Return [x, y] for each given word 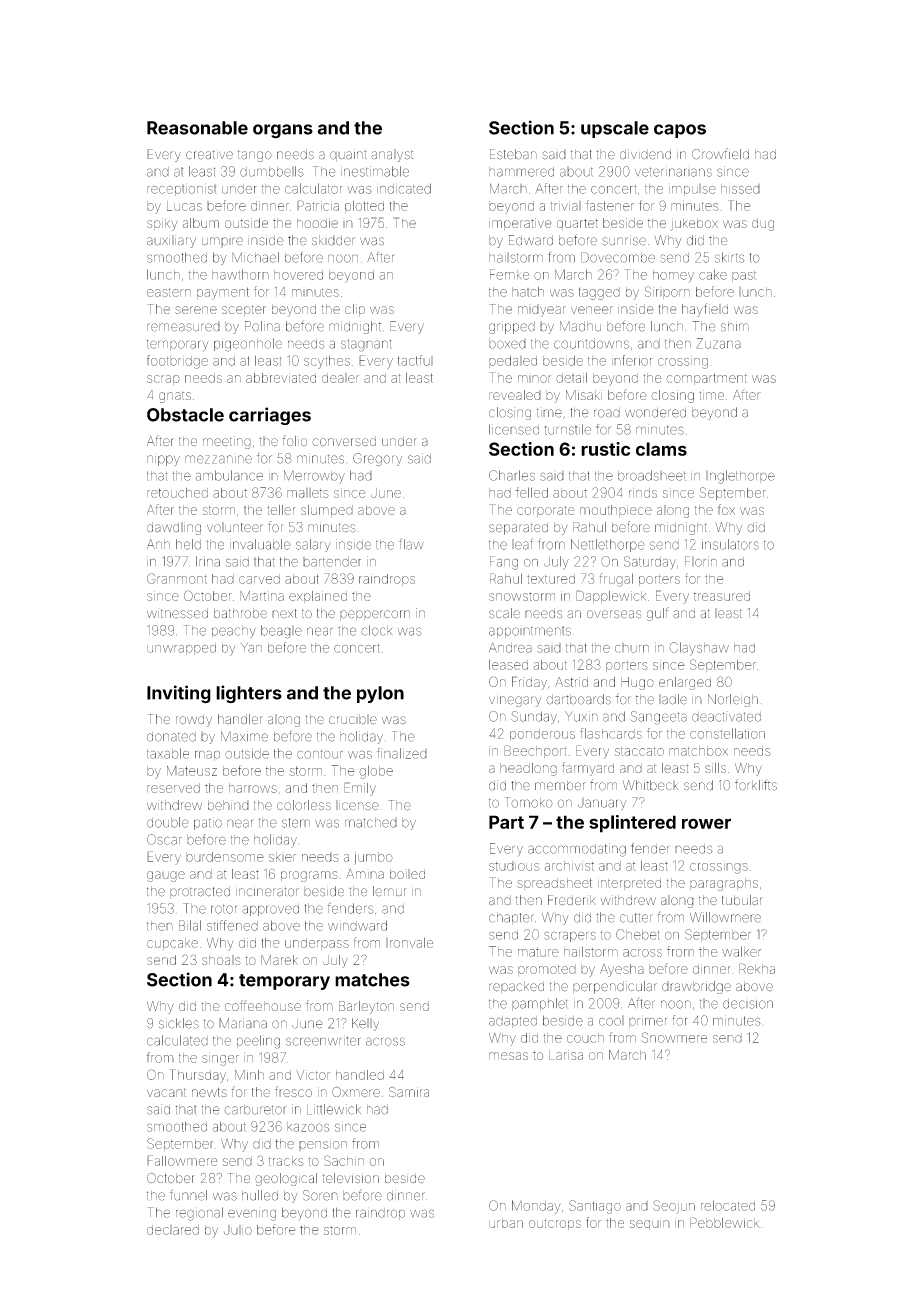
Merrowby [314, 477]
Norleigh [733, 700]
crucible [353, 719]
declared [173, 1230]
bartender [332, 562]
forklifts [756, 785]
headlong [528, 769]
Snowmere [674, 1037]
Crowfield [720, 154]
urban [506, 1223]
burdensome [225, 857]
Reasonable [197, 128]
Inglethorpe [740, 477]
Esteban [513, 154]
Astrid [571, 682]
